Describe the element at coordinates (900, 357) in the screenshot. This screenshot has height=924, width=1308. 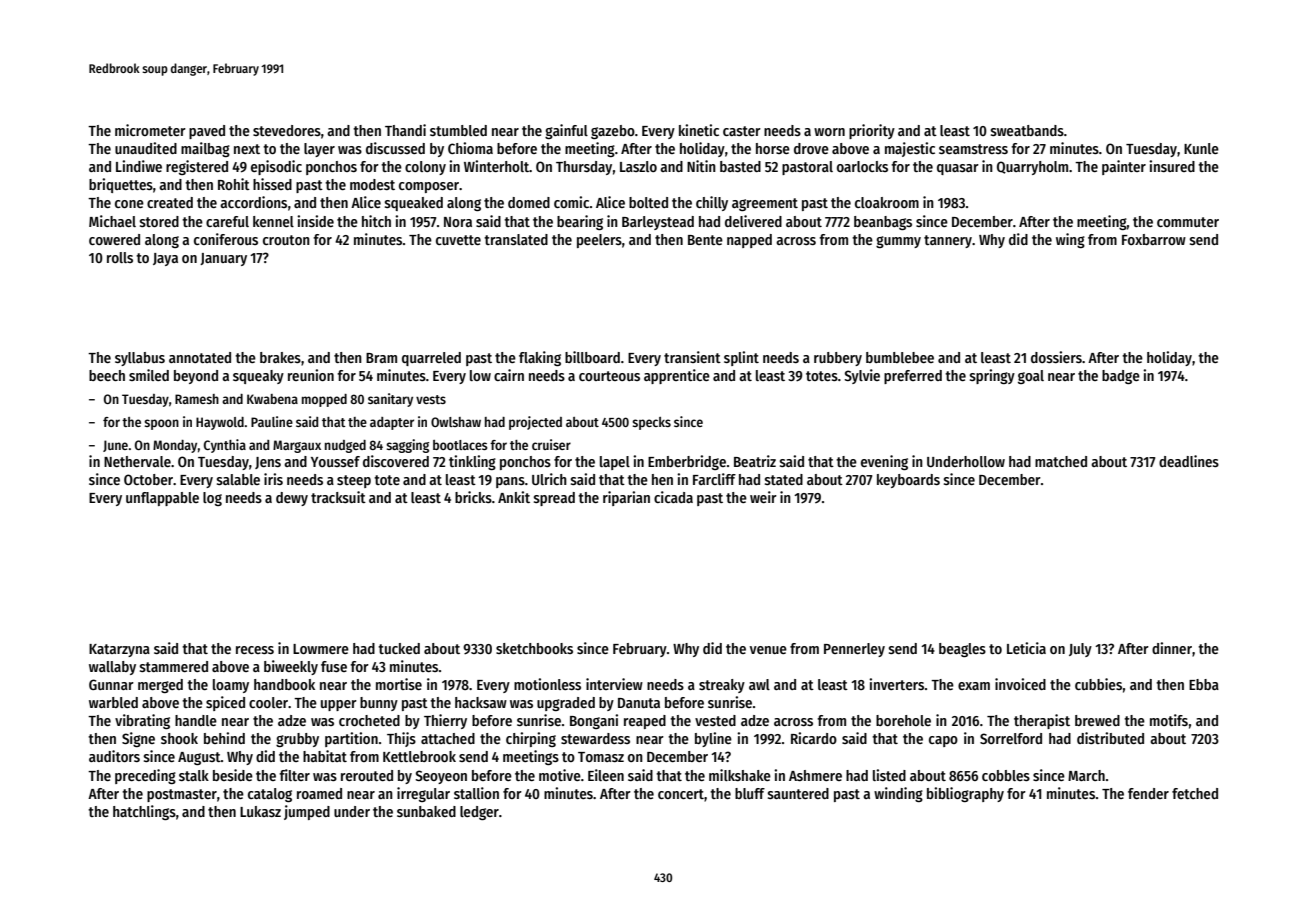
I see `bumblebee` at that location.
